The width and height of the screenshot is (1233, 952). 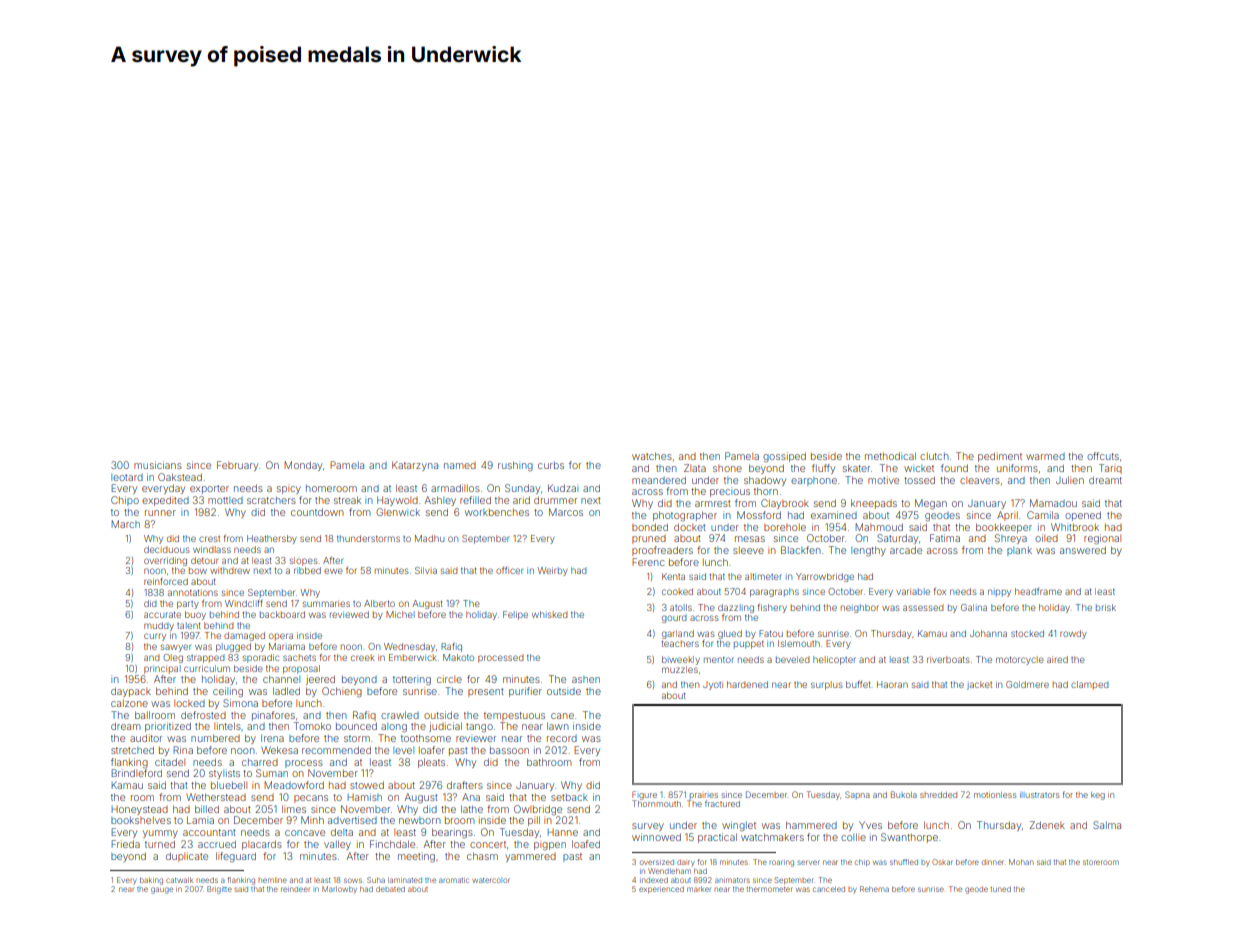 What do you see at coordinates (429, 538) in the screenshot?
I see `Madhu` at bounding box center [429, 538].
